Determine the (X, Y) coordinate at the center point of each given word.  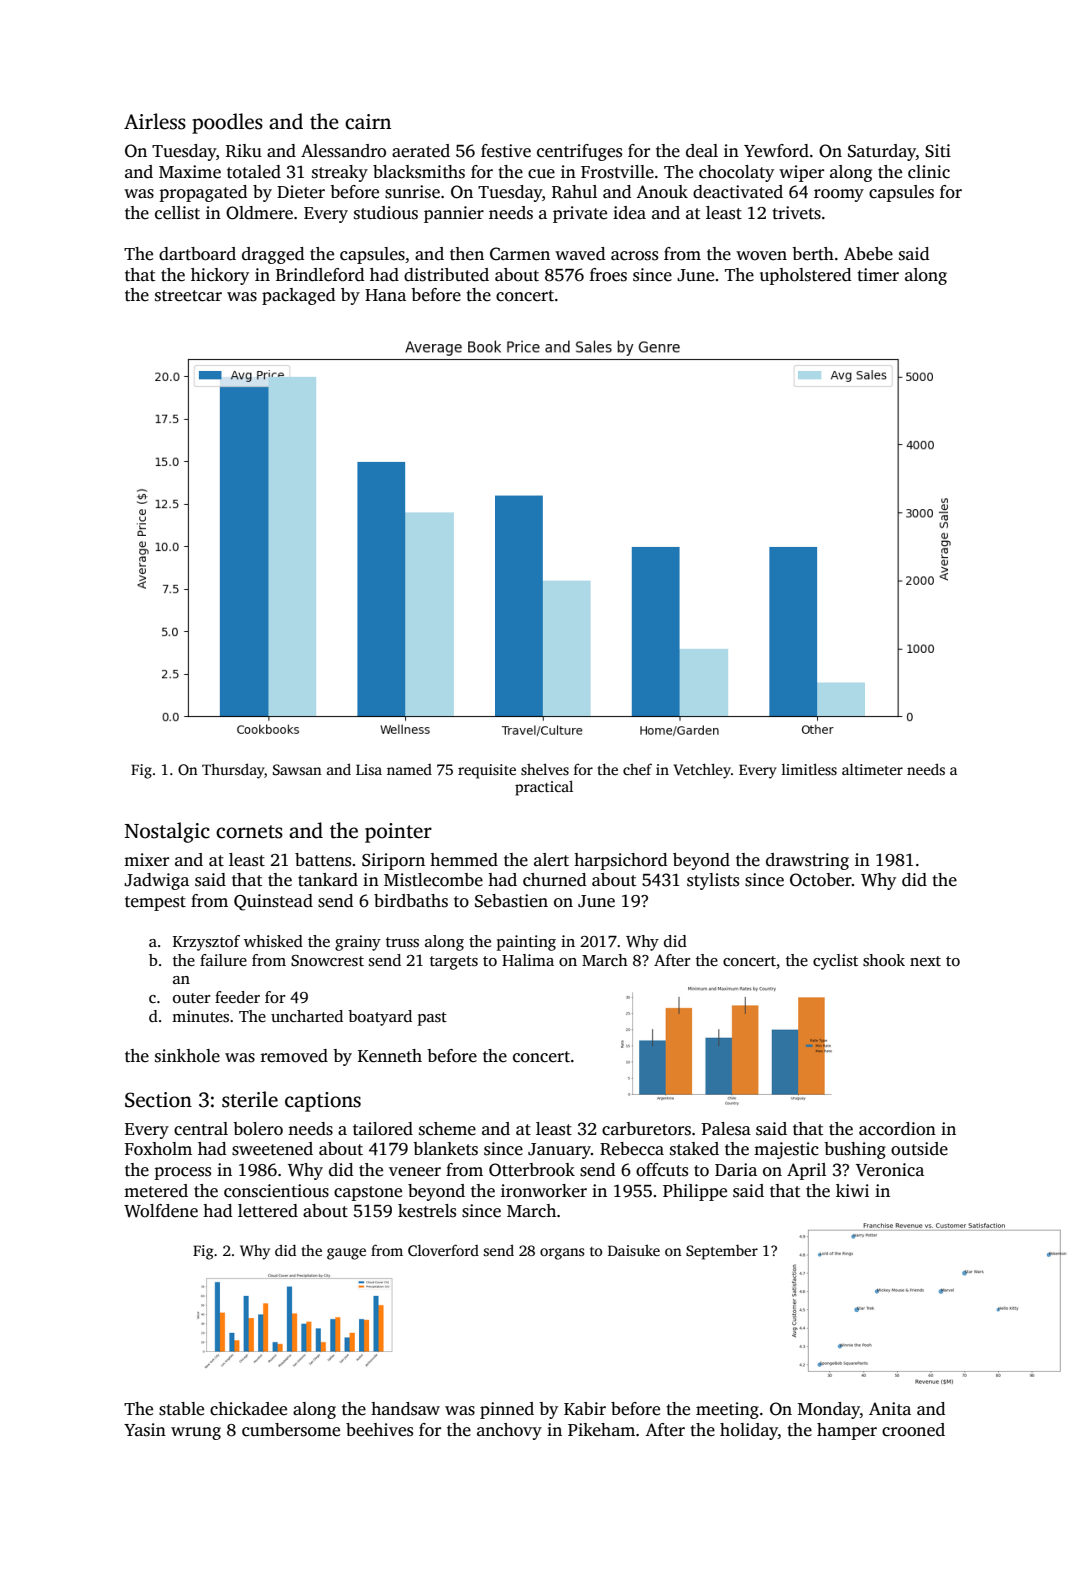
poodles (227, 123)
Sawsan (297, 769)
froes (608, 275)
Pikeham (601, 1430)
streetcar (188, 296)
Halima (528, 960)
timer (878, 275)
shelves (545, 769)
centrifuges (579, 152)
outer (192, 998)
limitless (809, 769)
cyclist (835, 962)
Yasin (145, 1430)
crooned (913, 1430)
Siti (938, 151)
